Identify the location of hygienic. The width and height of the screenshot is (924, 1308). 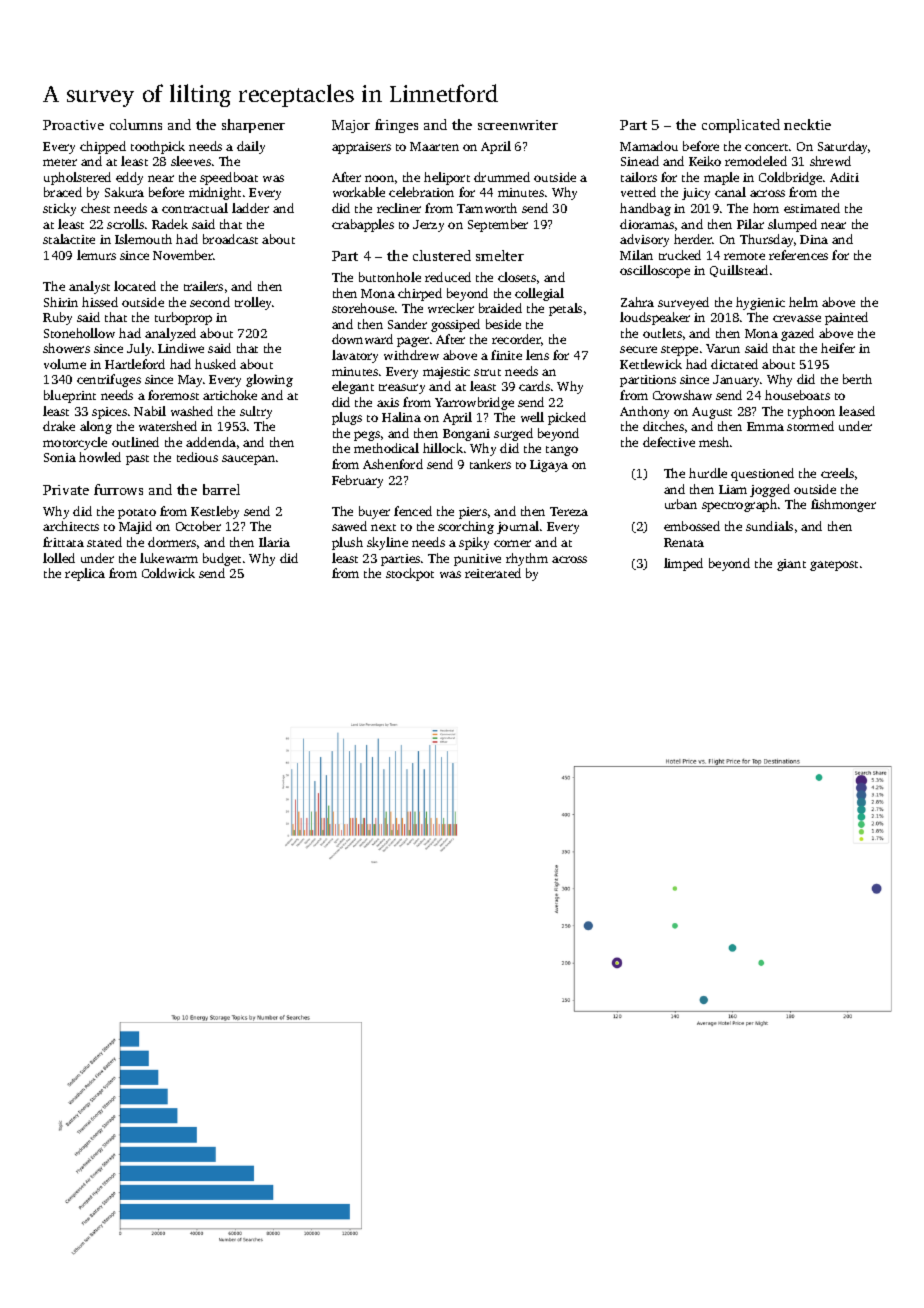
(760, 303).
